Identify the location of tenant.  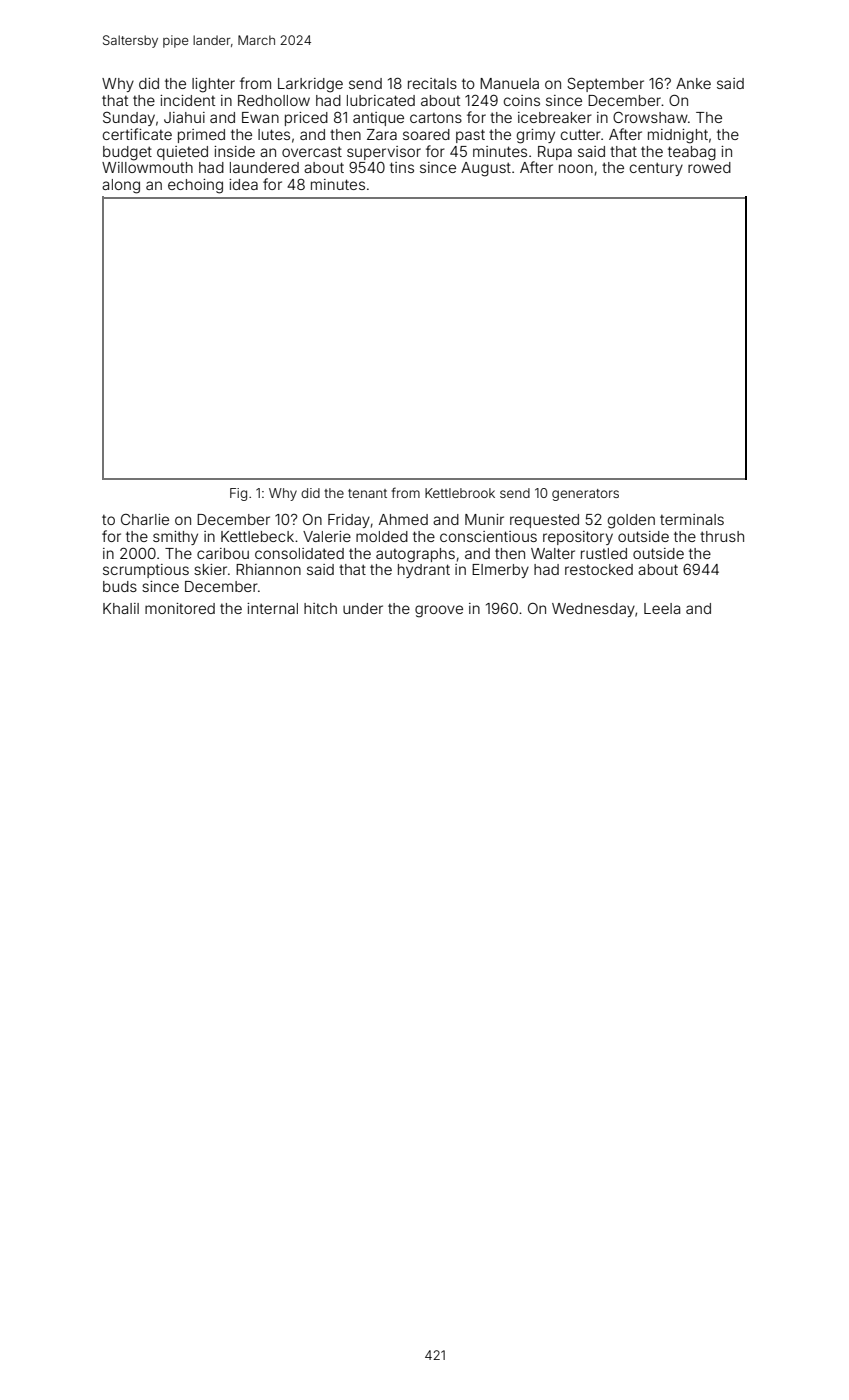
(367, 493).
